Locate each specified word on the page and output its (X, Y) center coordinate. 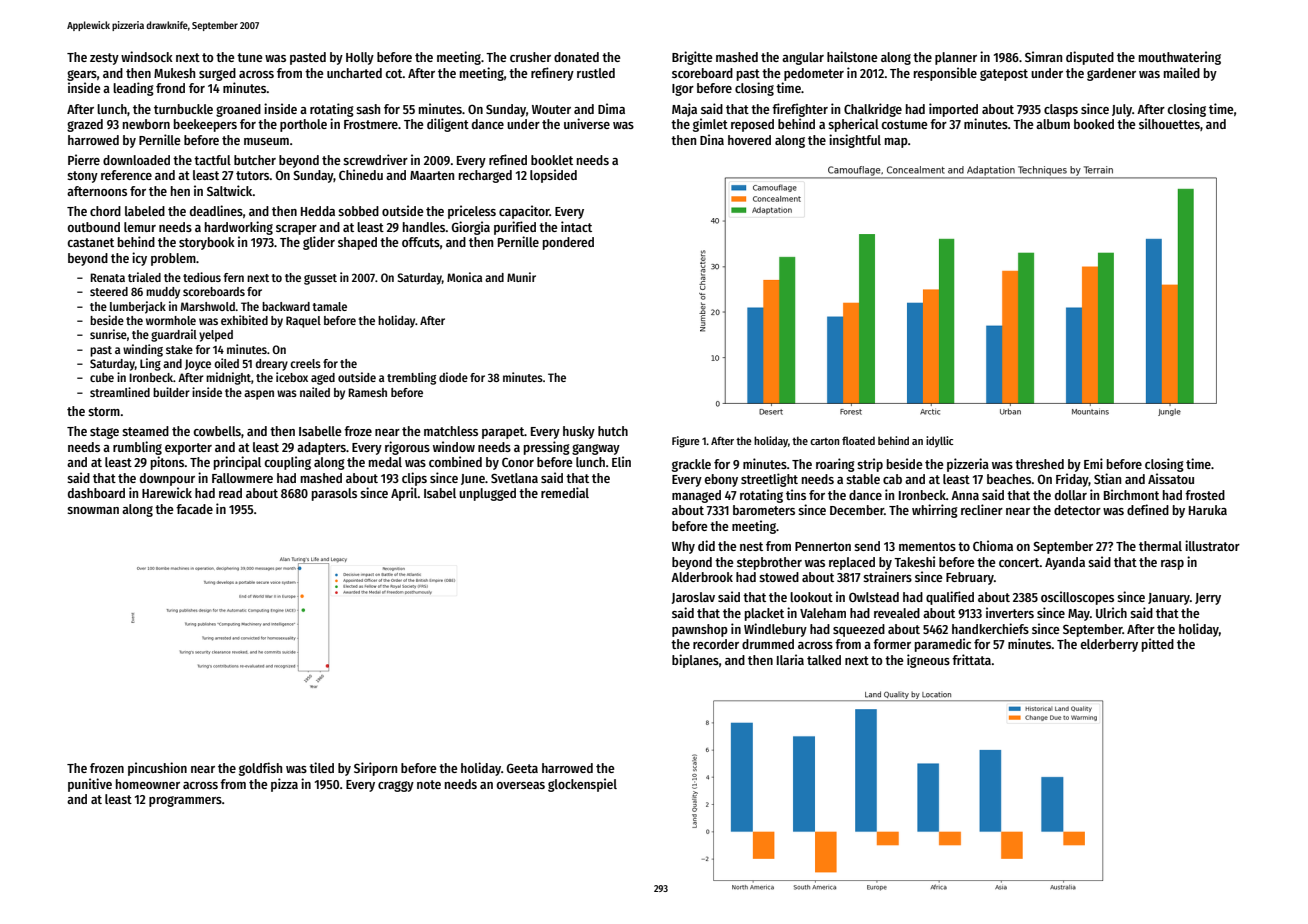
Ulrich (1111, 612)
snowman (93, 510)
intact (576, 226)
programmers (185, 801)
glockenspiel (582, 785)
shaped (357, 243)
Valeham (823, 613)
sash (368, 109)
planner (956, 58)
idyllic (939, 442)
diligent (448, 125)
